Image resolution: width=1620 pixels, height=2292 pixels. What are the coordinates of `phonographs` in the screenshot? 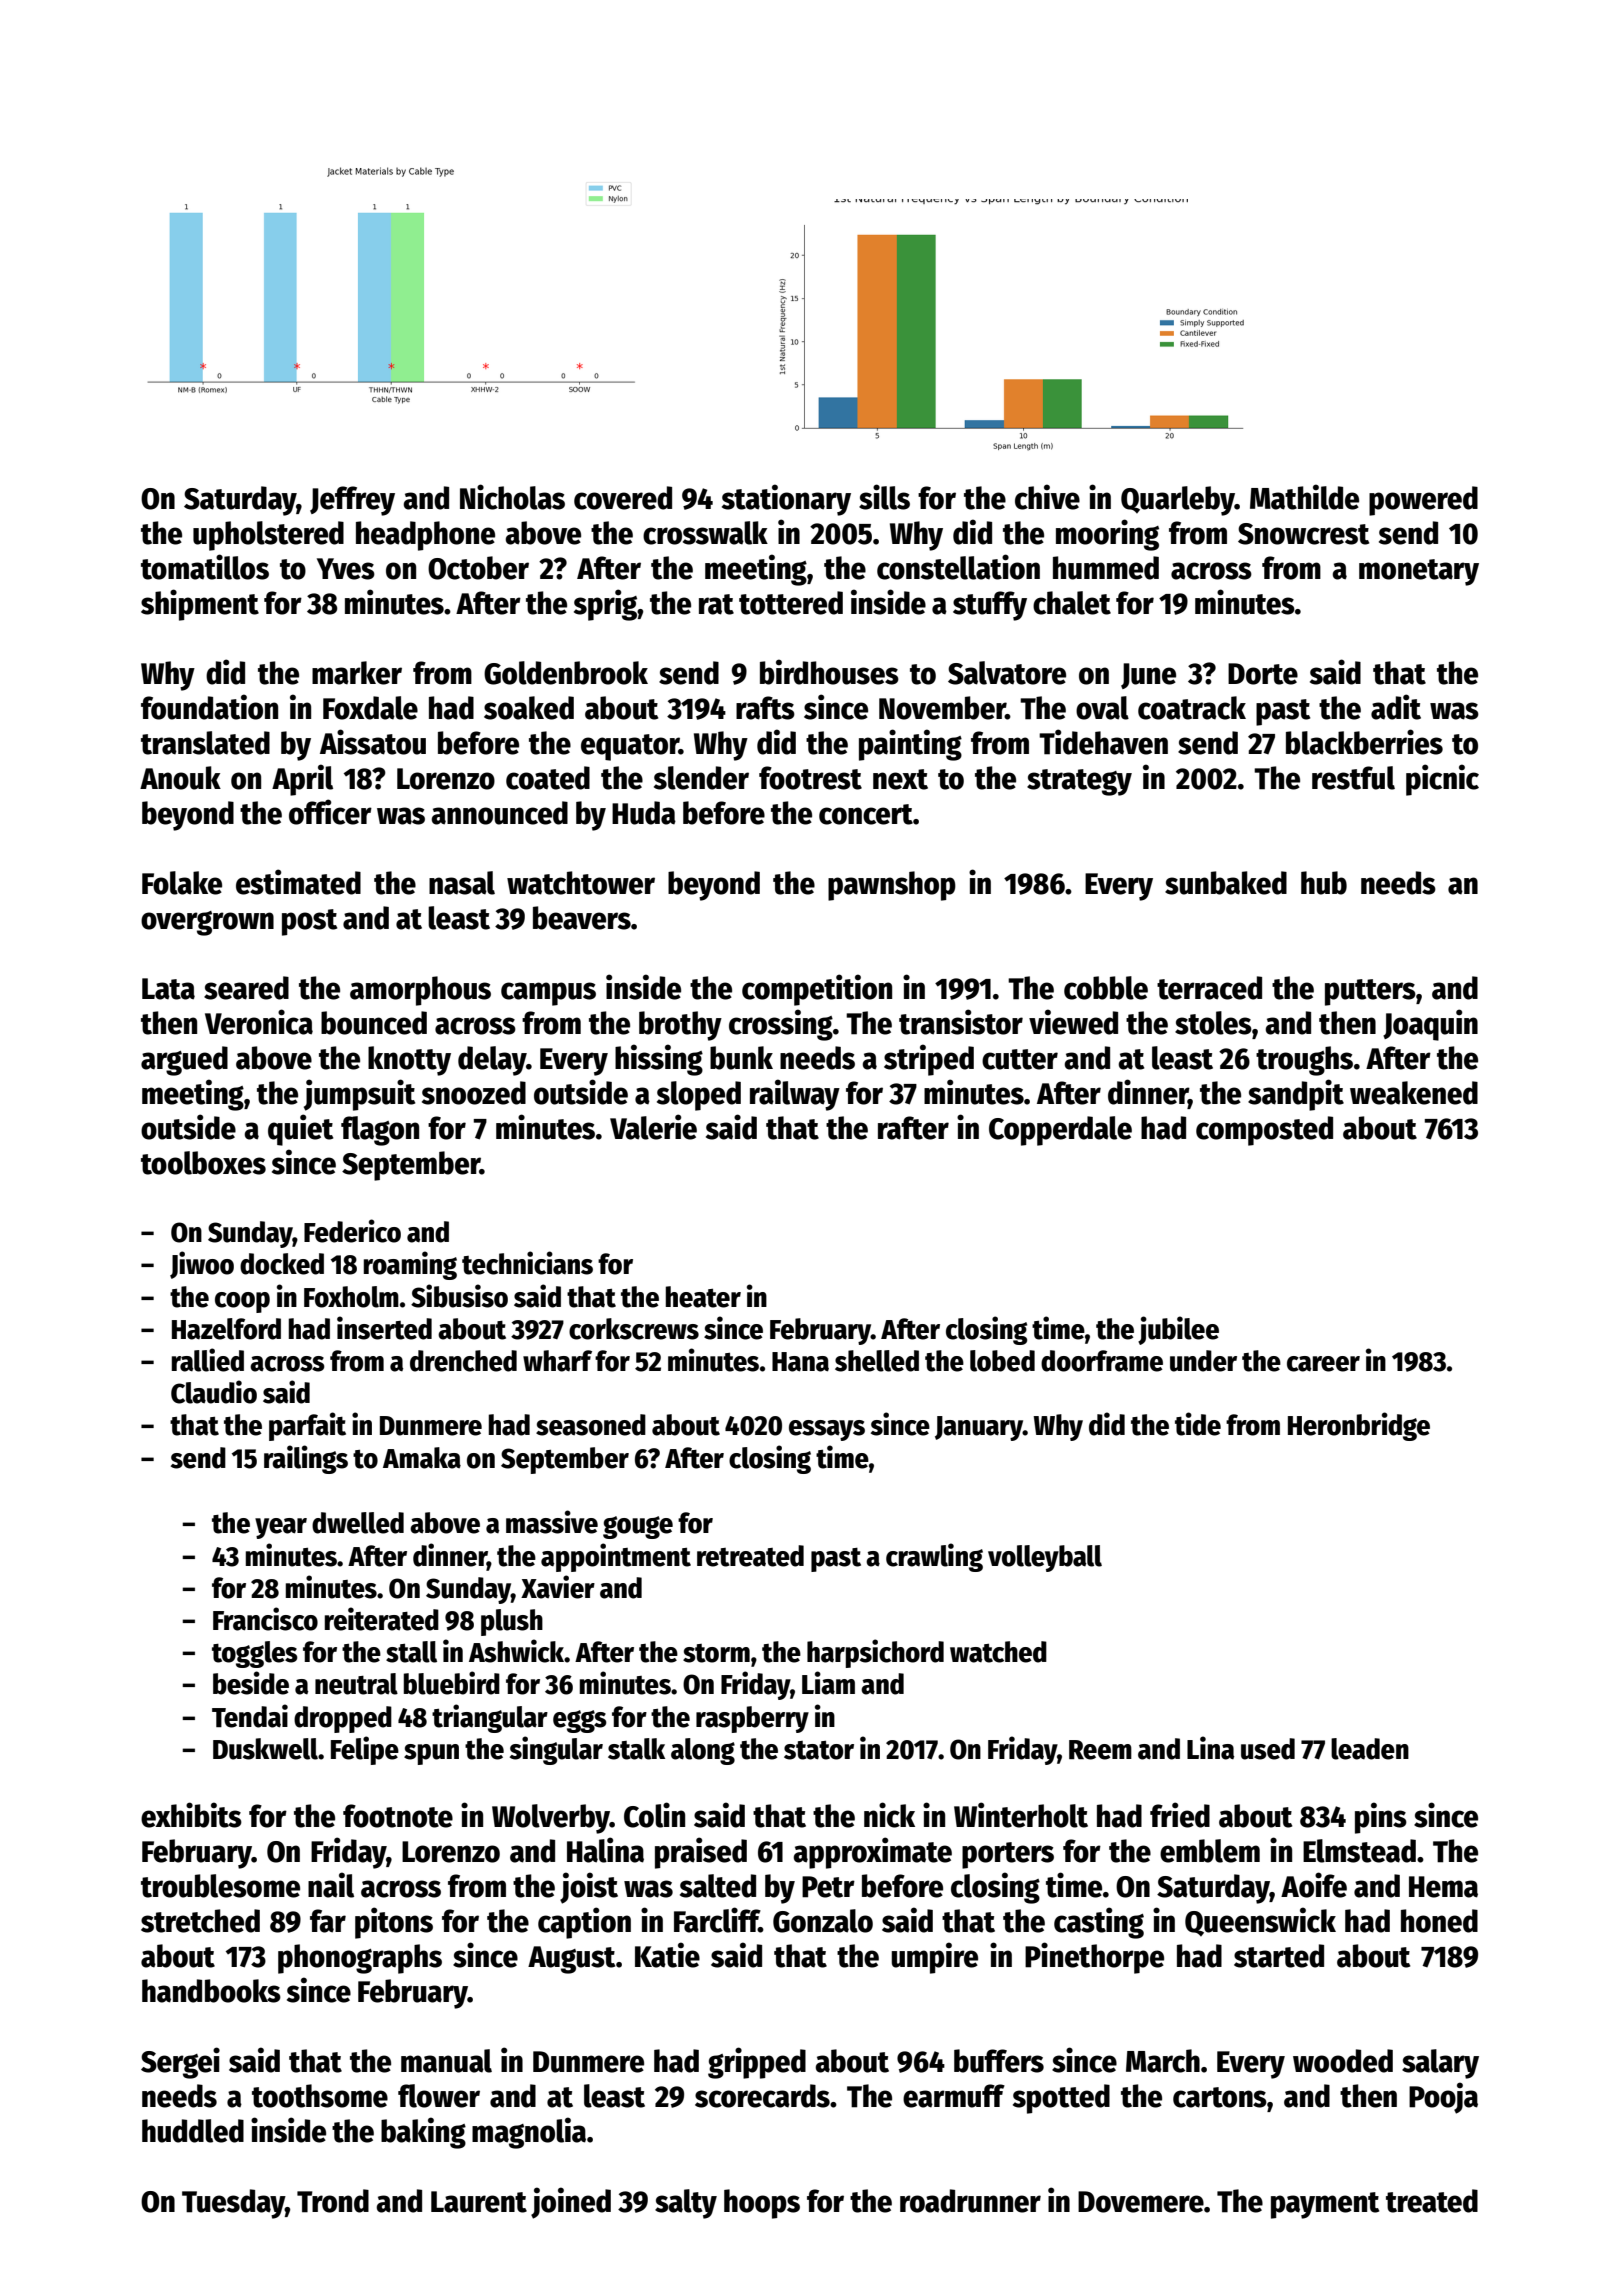 It's located at (360, 1959).
